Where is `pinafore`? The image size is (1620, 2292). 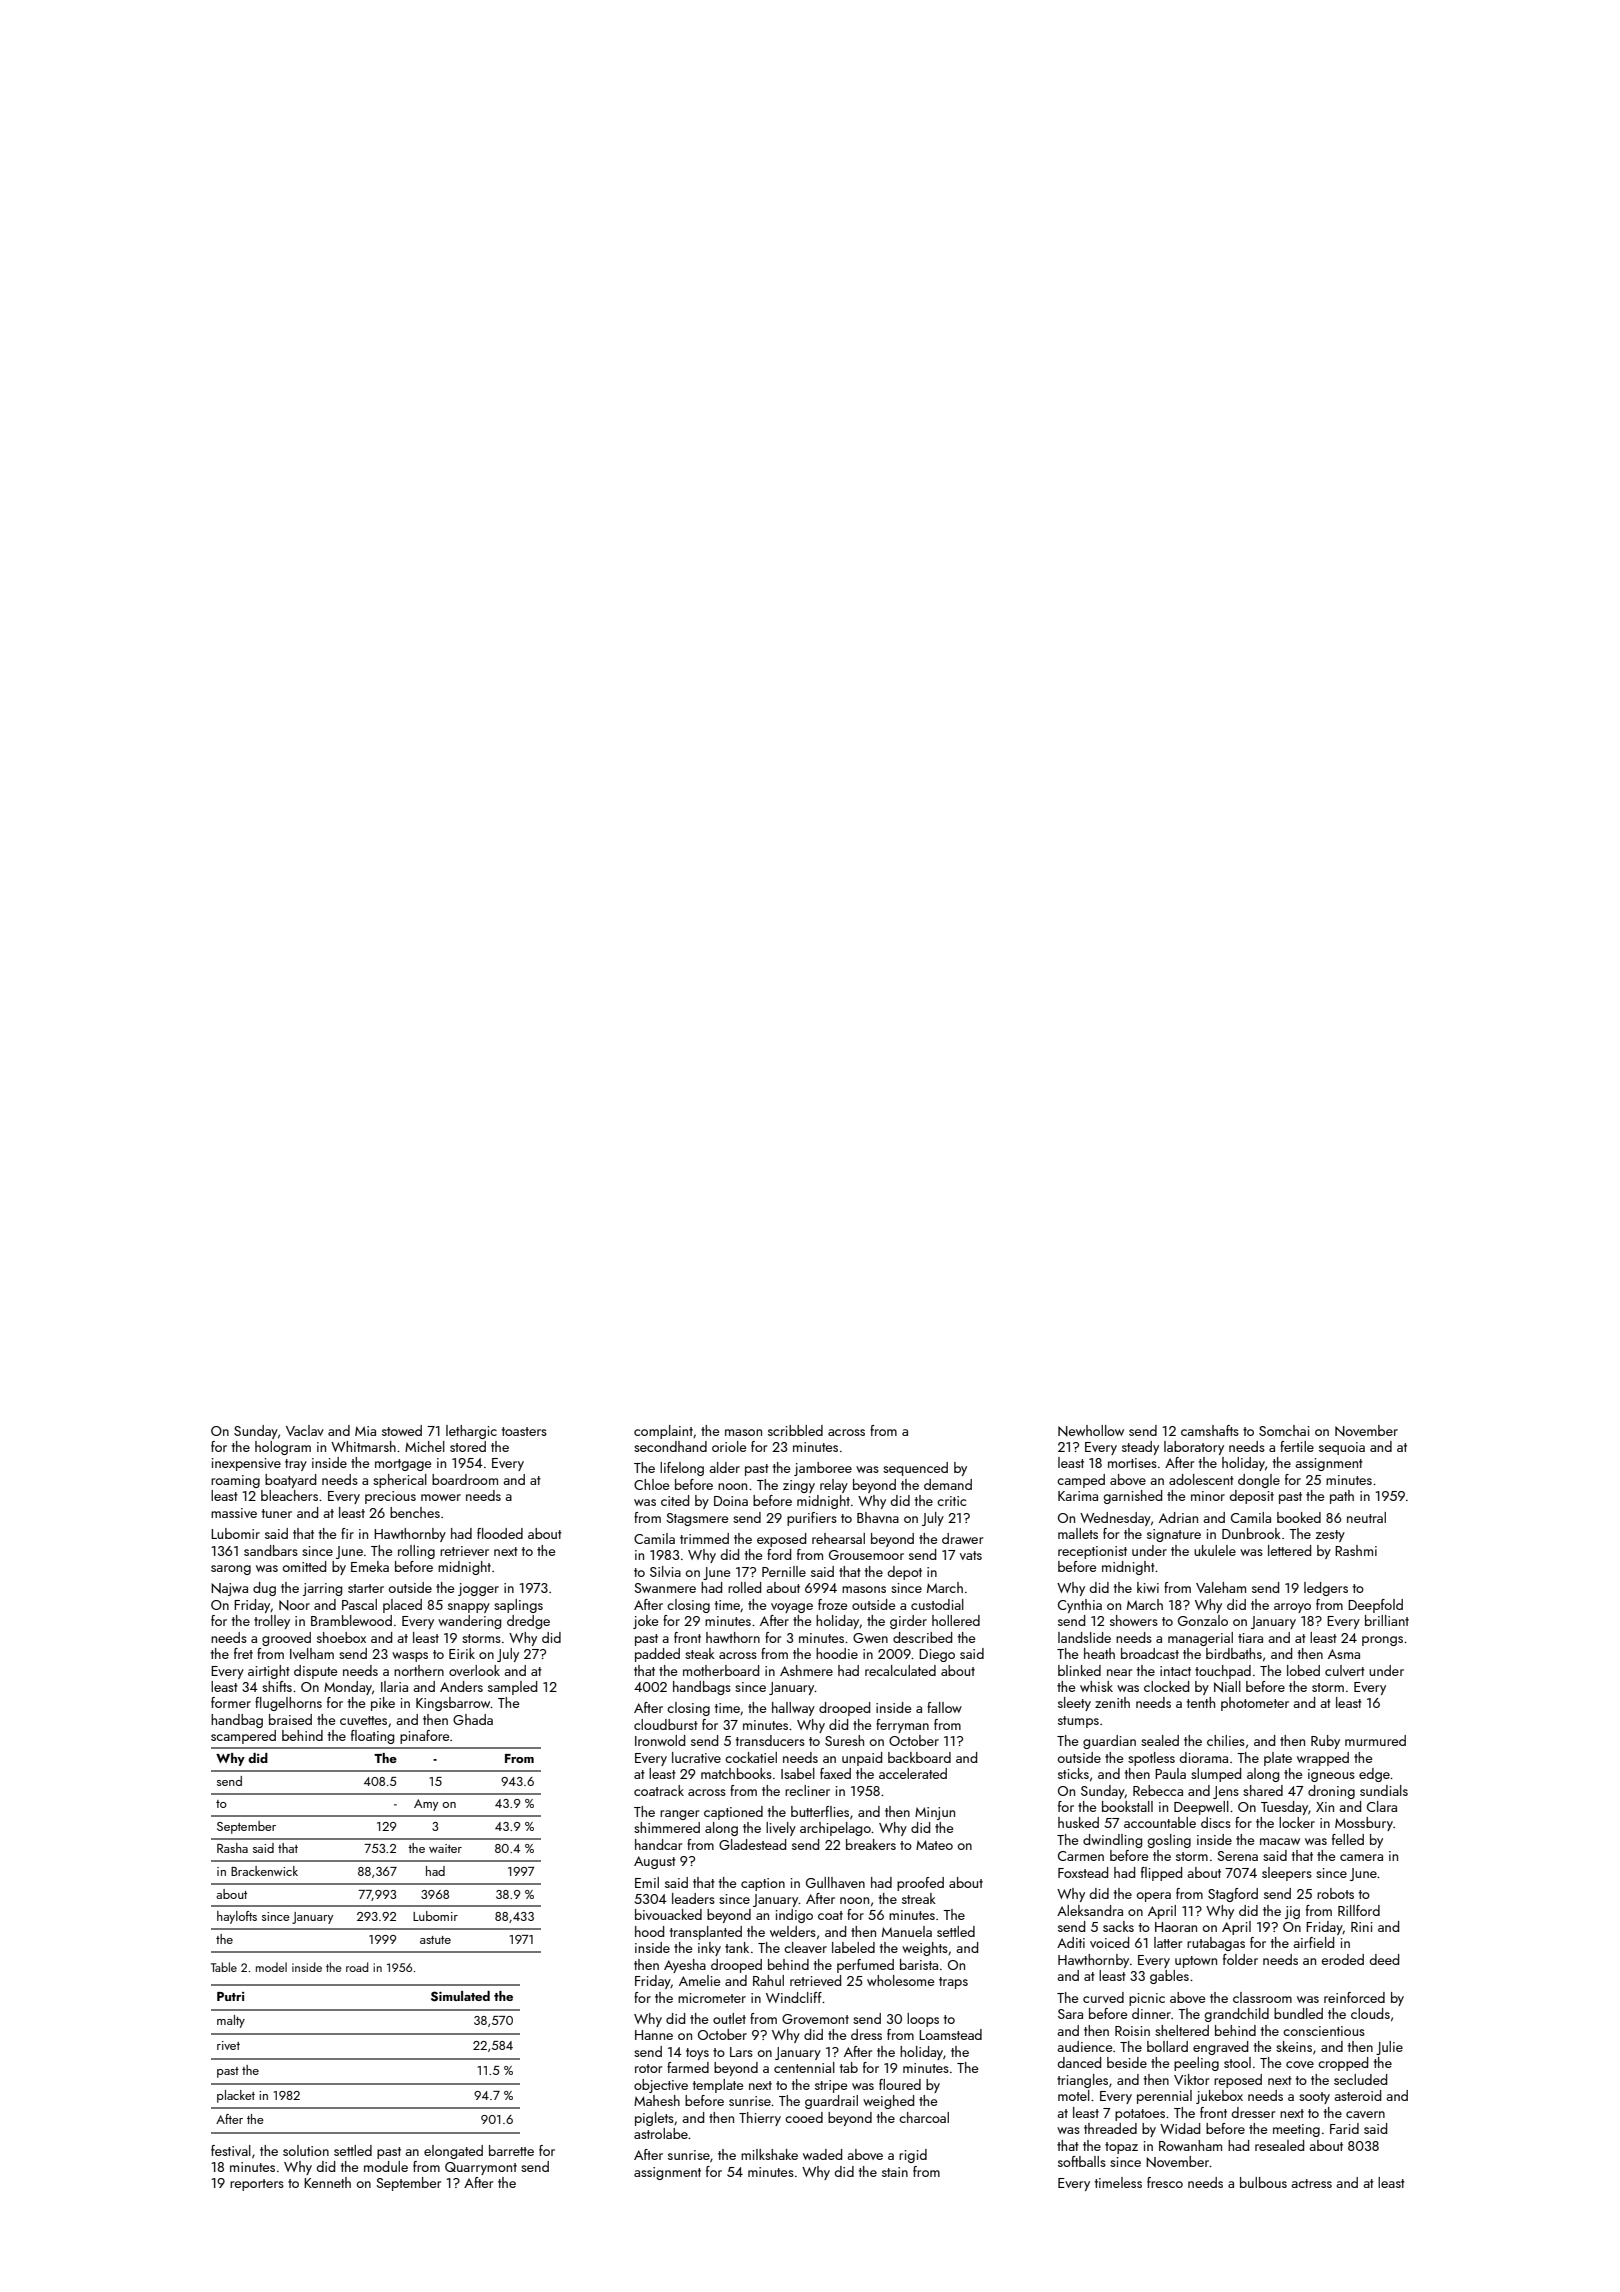
pinafore is located at coordinates (424, 1737).
